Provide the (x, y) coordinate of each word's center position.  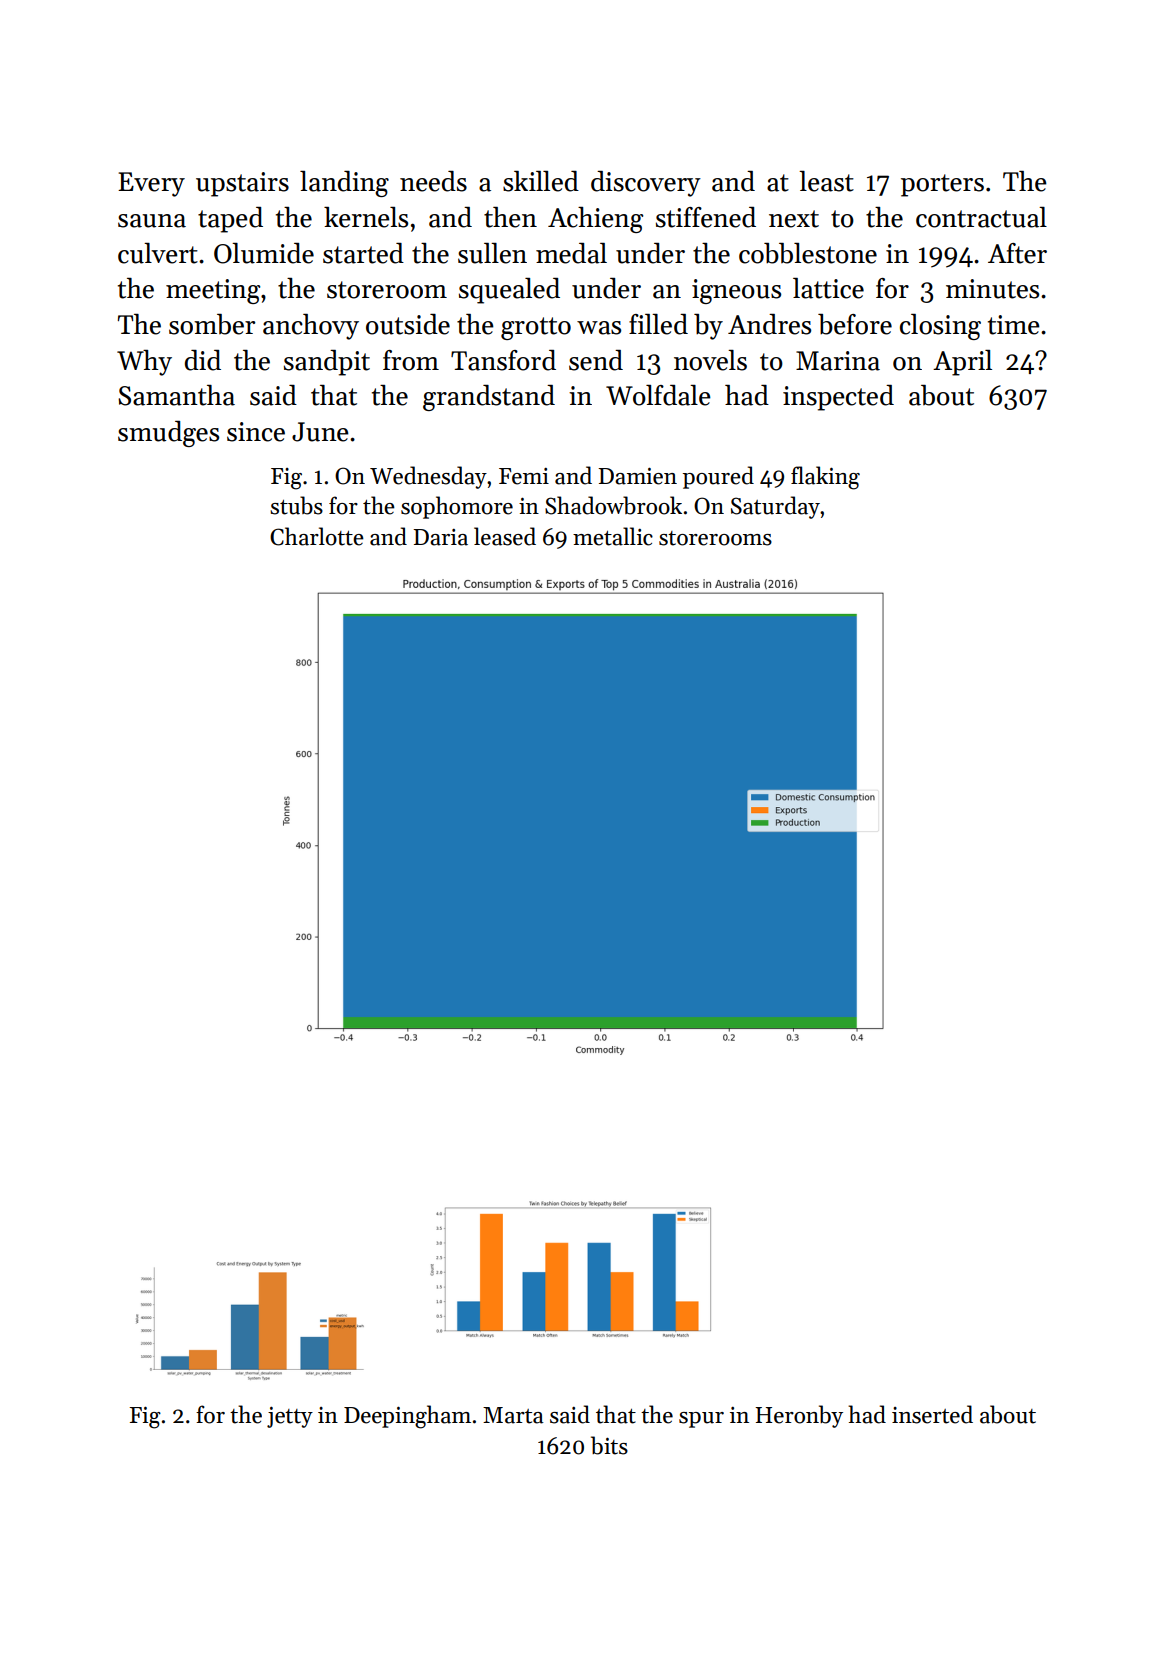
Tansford (503, 360)
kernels (366, 217)
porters (942, 185)
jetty (290, 1417)
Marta (513, 1415)
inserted (932, 1414)
